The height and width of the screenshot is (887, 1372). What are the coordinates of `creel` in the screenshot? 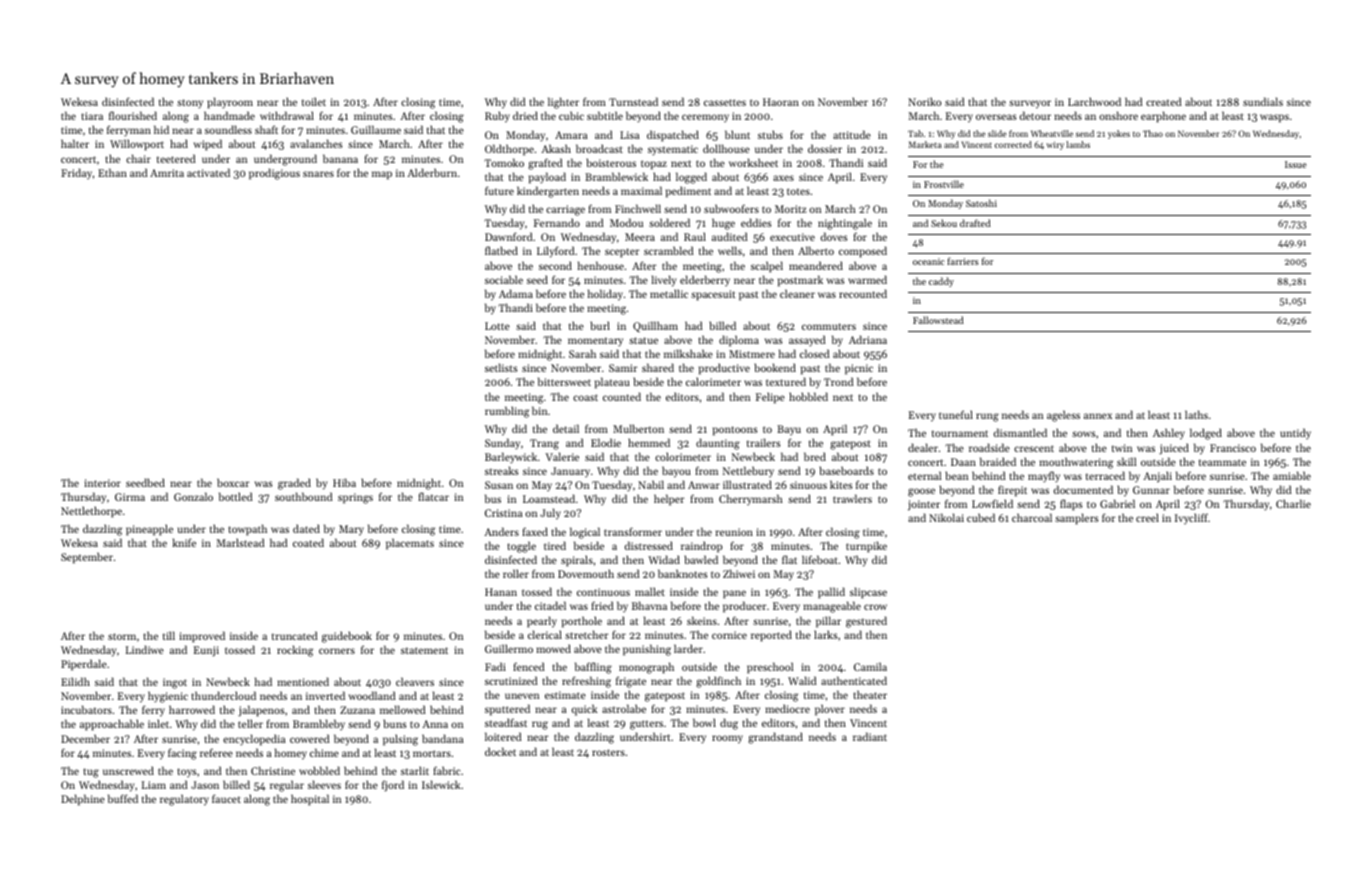 It's located at (1147, 517).
